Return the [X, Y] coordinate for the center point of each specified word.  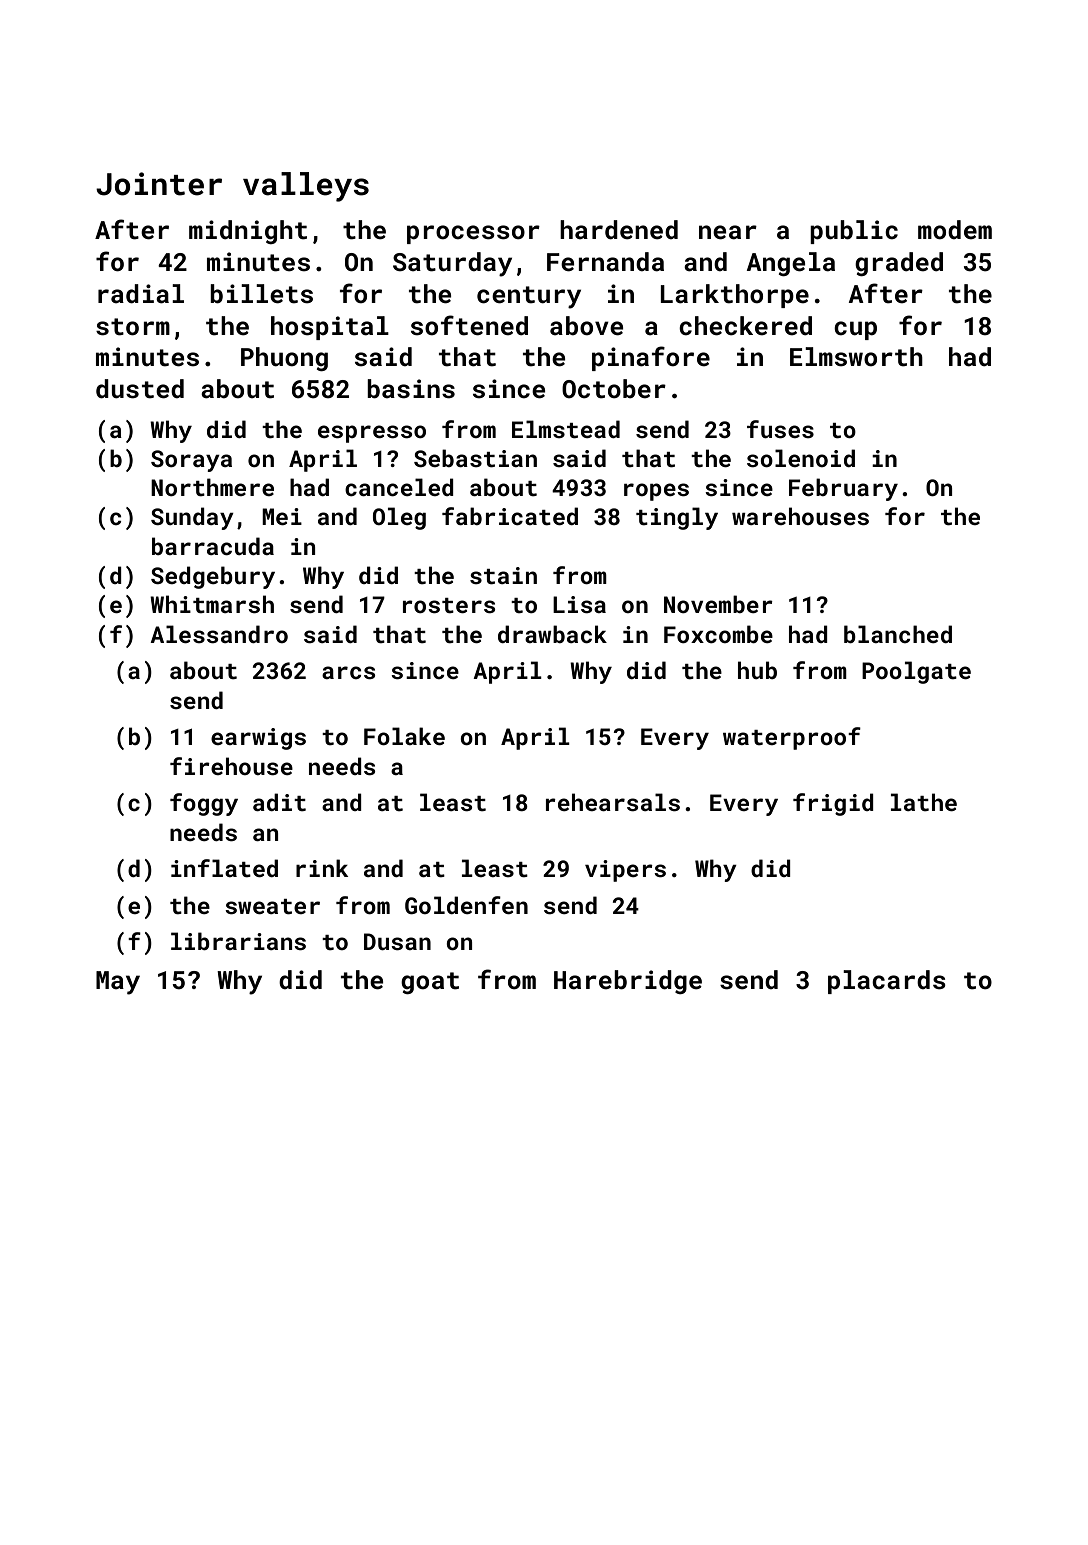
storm [133, 327]
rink [322, 868]
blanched [898, 634]
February [843, 489]
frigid [833, 804]
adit [279, 802]
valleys [306, 187]
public [854, 232]
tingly [677, 518]
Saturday [452, 264]
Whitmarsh [212, 604]
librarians [238, 941]
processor [473, 234]
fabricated [510, 516]
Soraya [191, 461]
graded [899, 264]
